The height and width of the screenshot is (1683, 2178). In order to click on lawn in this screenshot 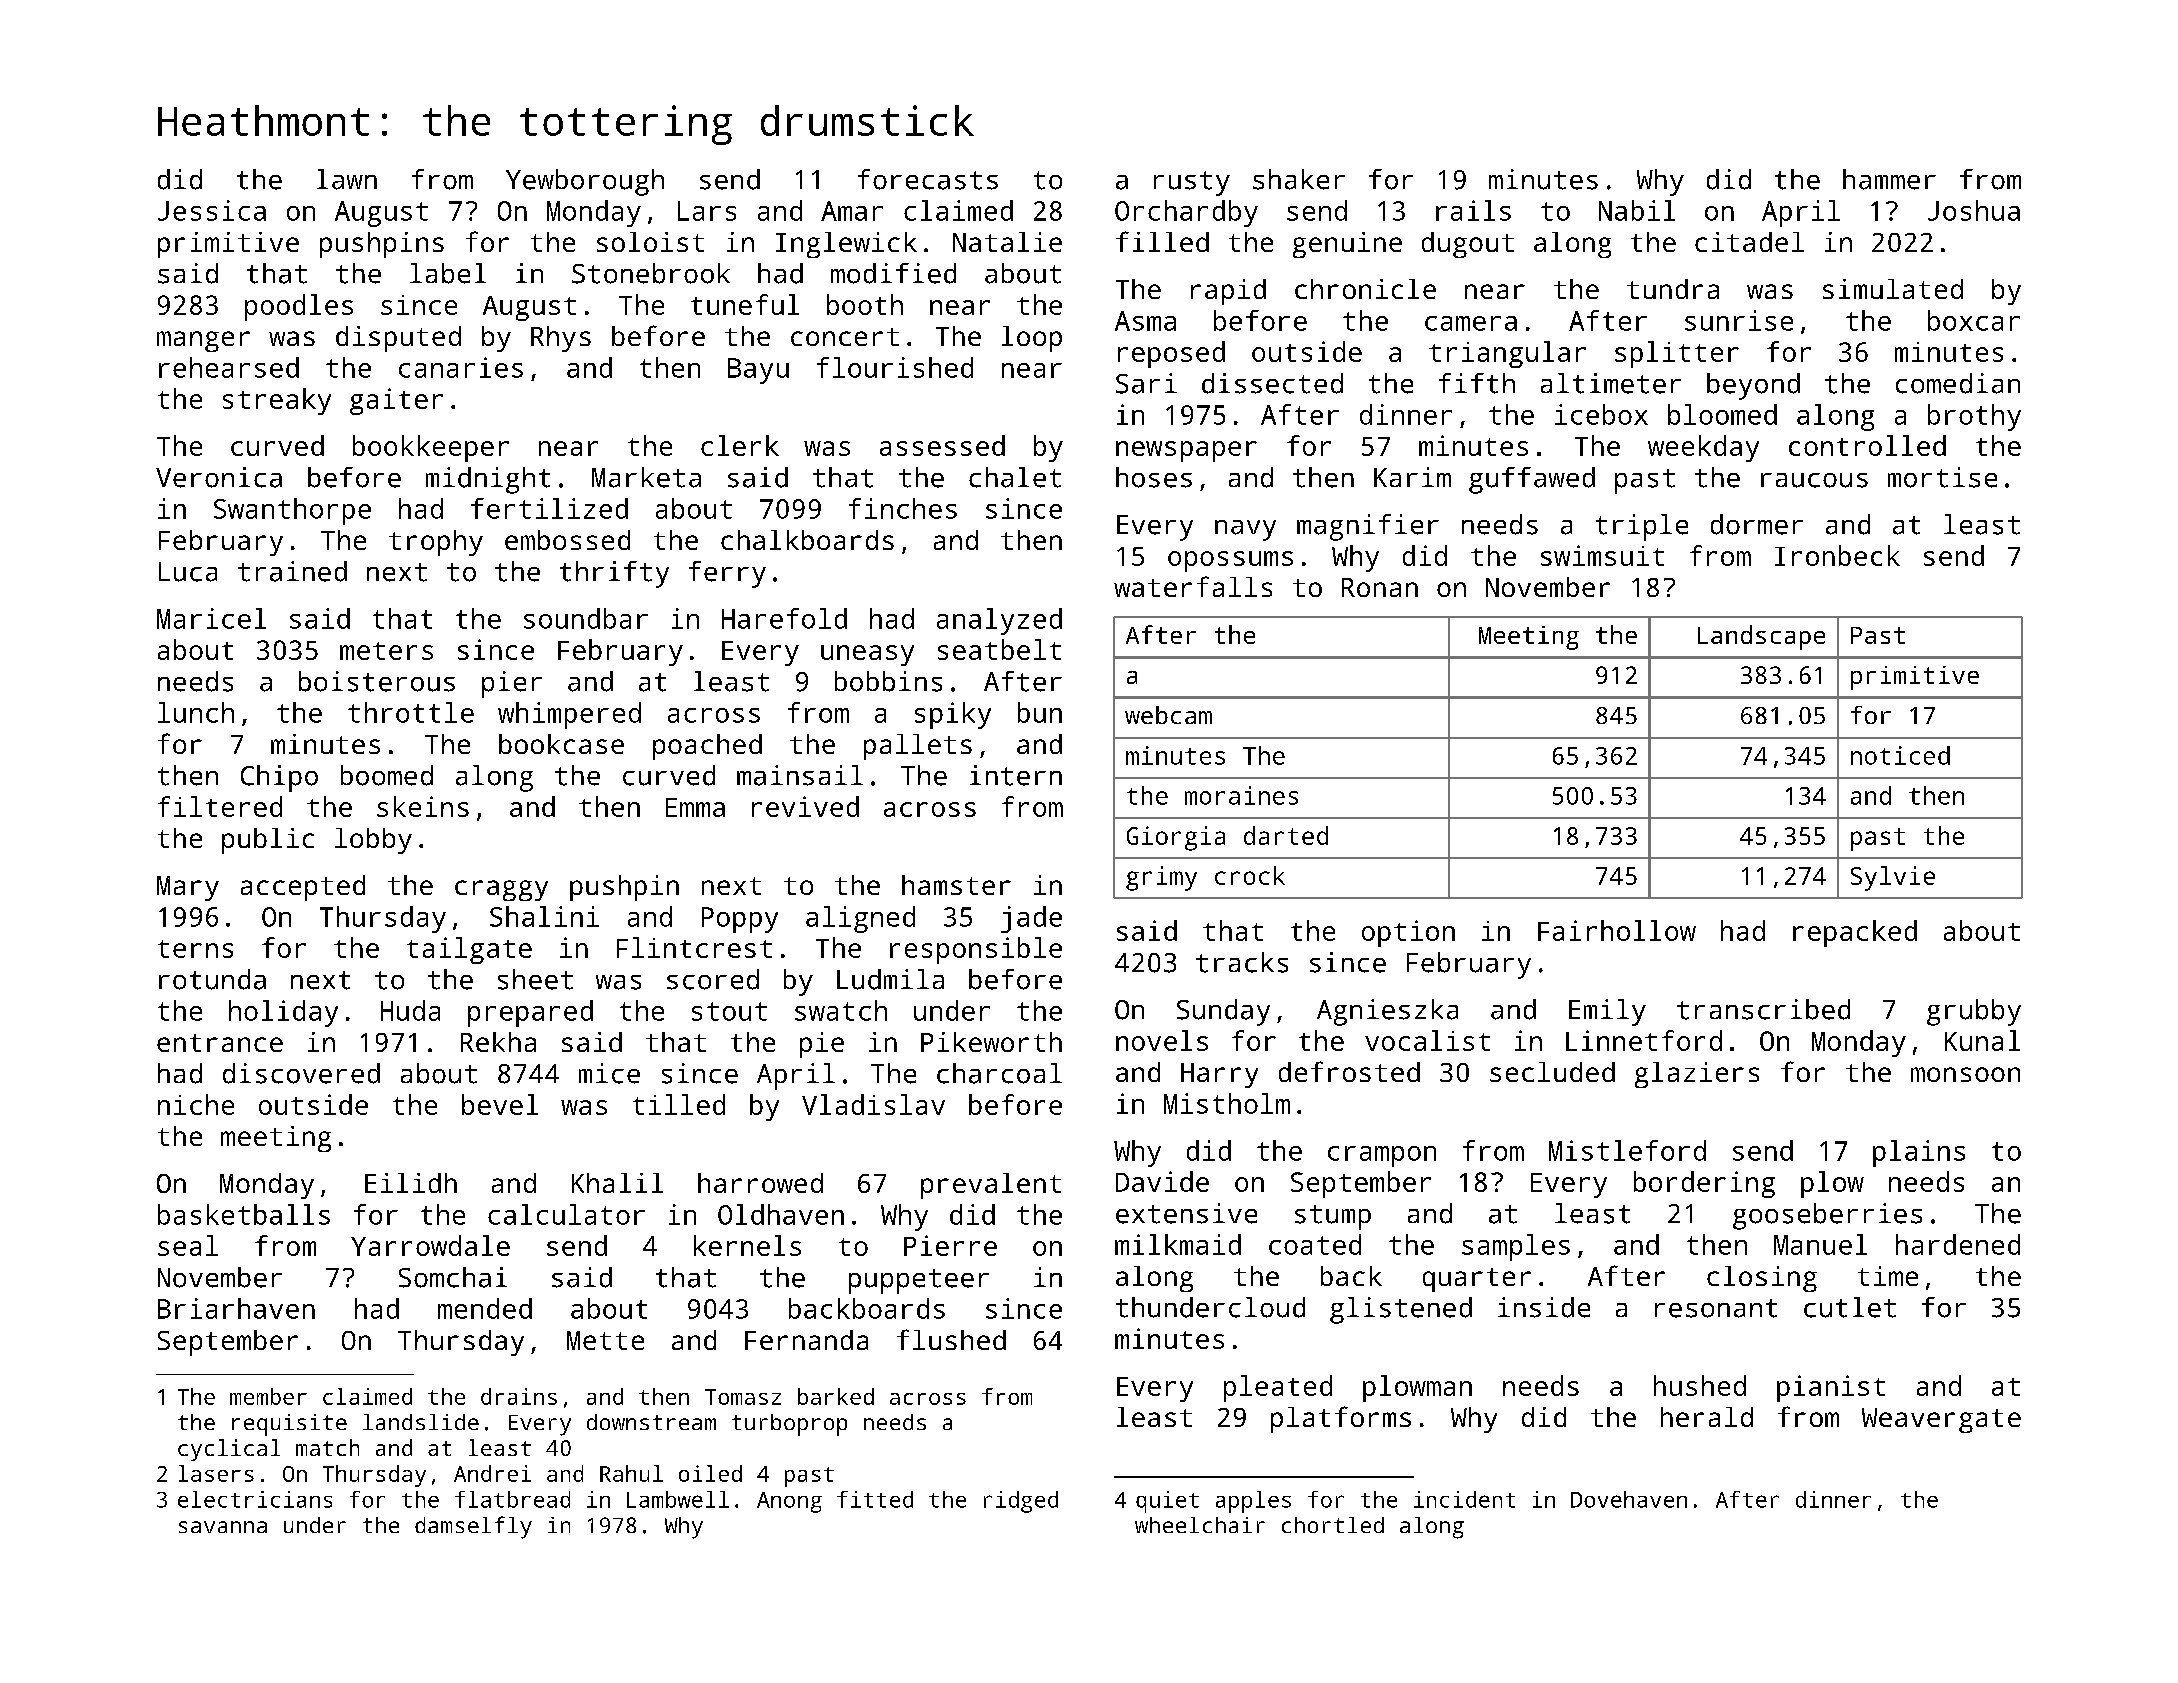, I will do `click(347, 179)`.
